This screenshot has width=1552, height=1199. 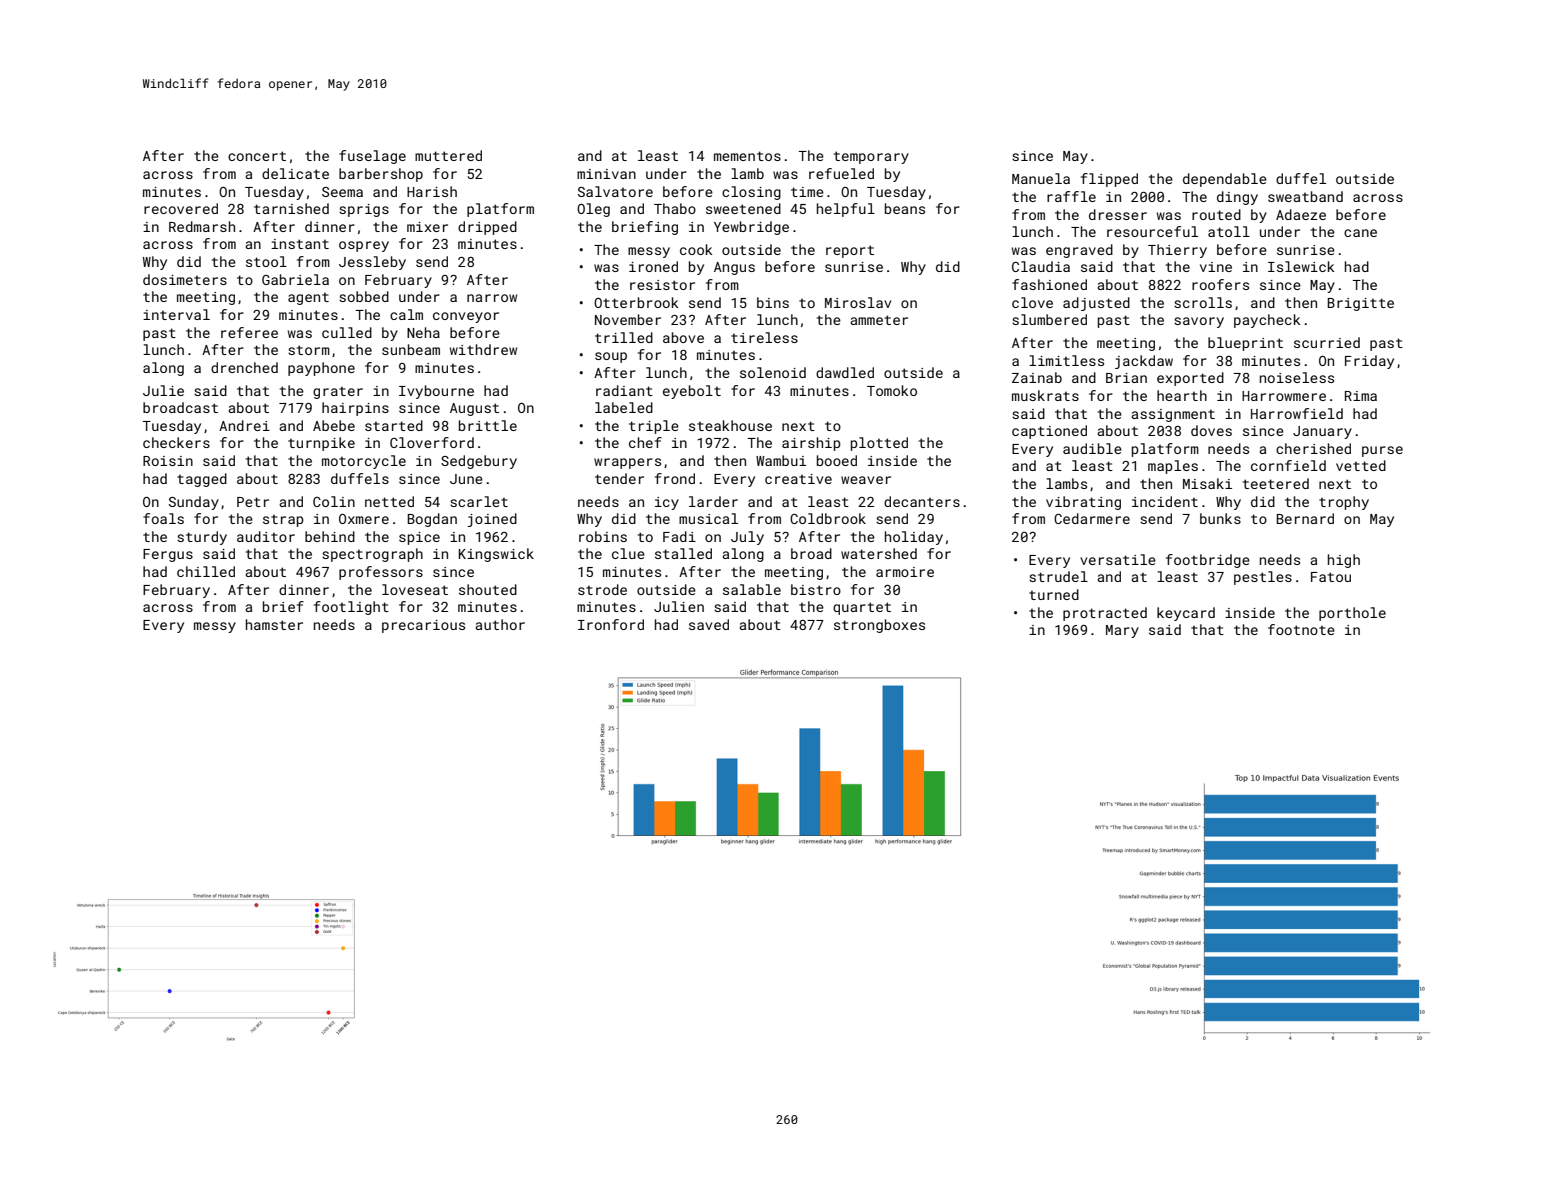 What do you see at coordinates (871, 157) in the screenshot?
I see `temporary` at bounding box center [871, 157].
